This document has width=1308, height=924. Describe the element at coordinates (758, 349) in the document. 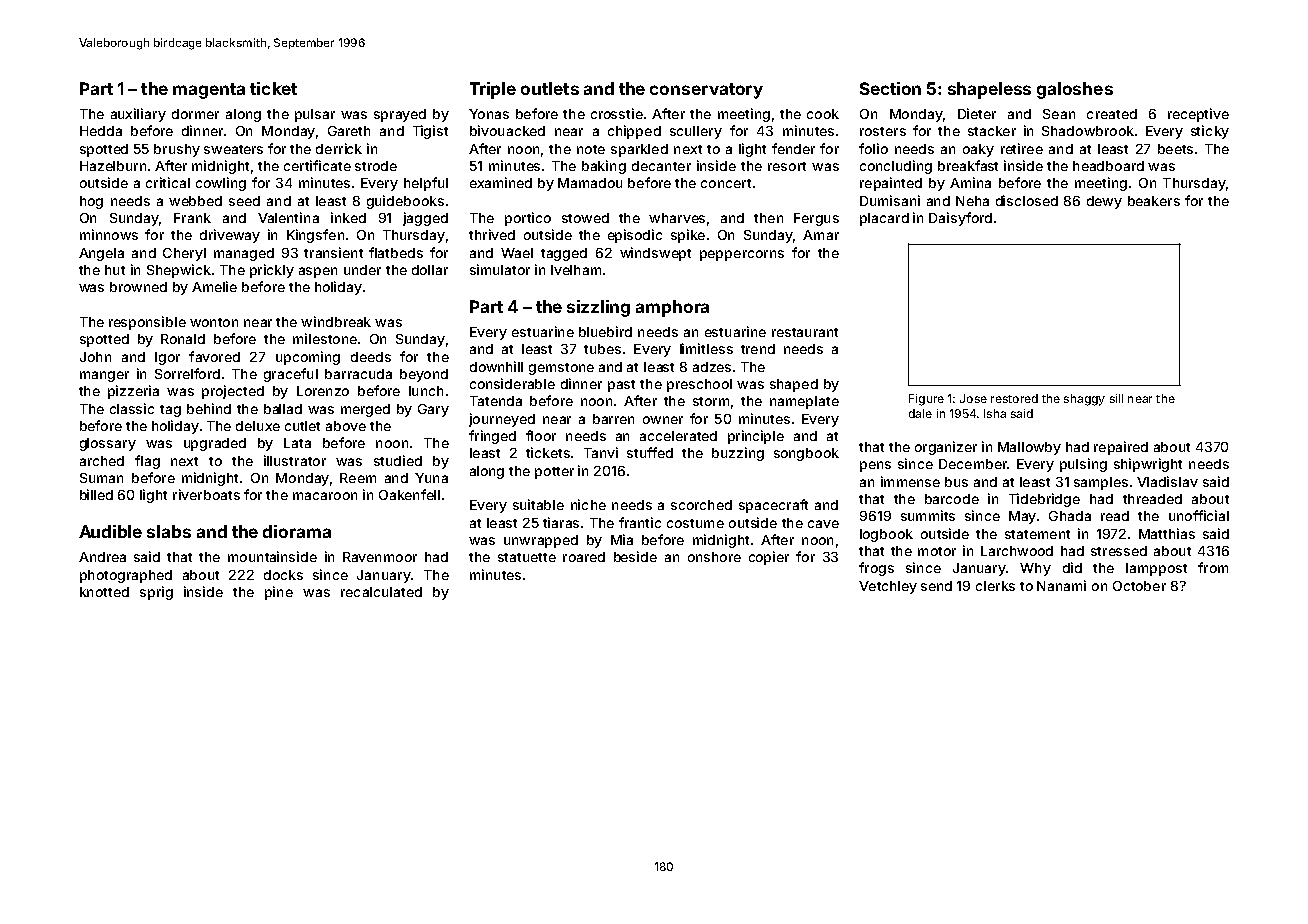

I see `trend` at that location.
